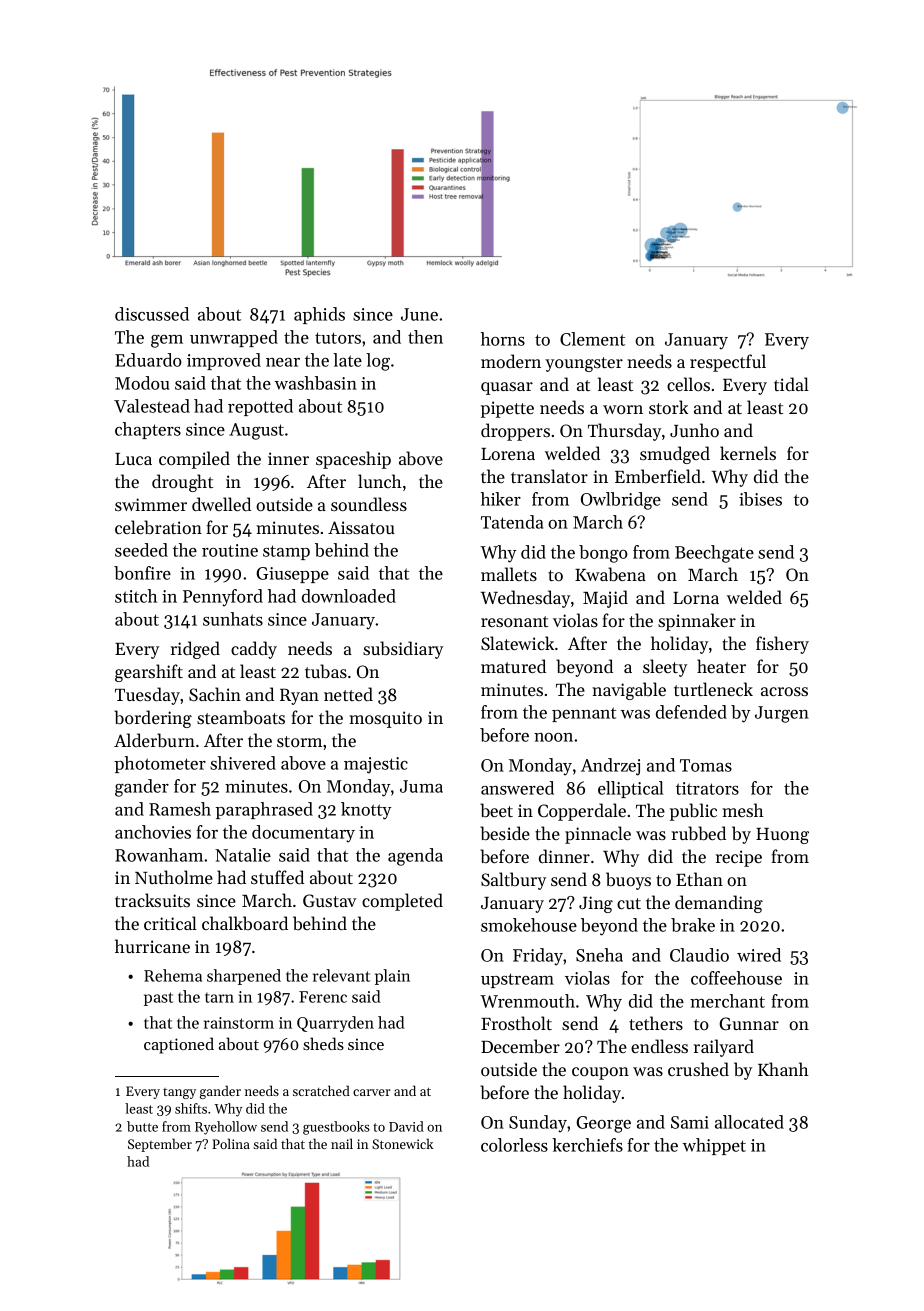 Image resolution: width=924 pixels, height=1311 pixels. I want to click on documentary, so click(303, 834).
